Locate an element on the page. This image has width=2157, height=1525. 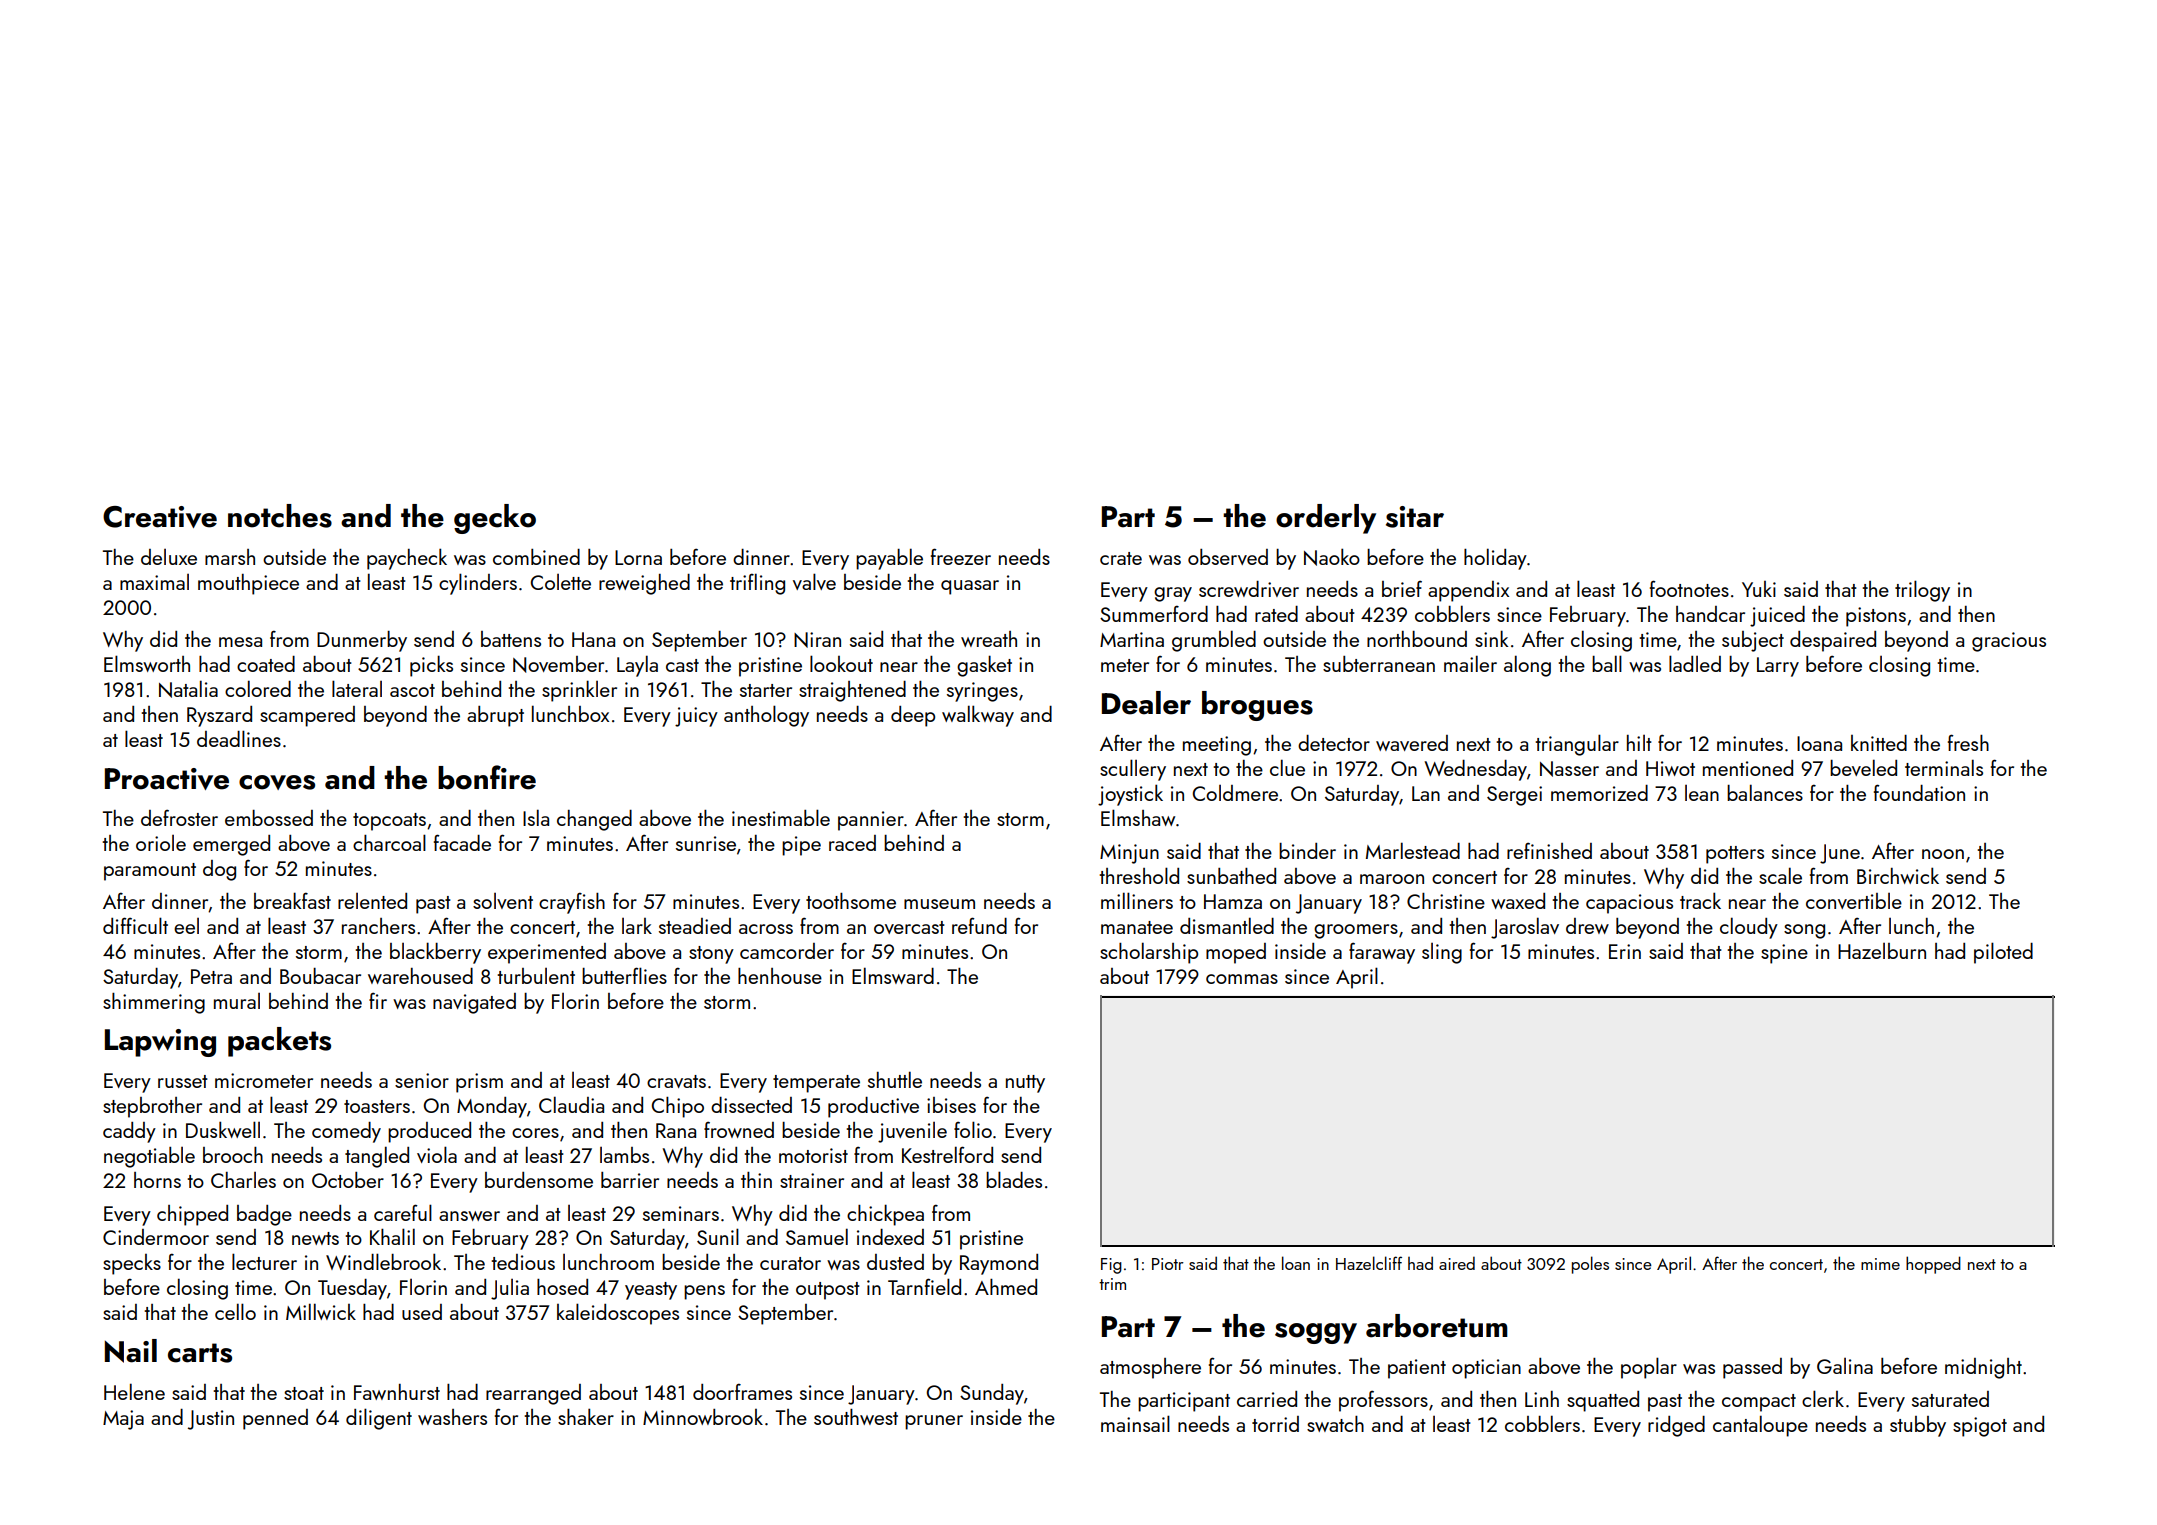
deadlines is located at coordinates (239, 738).
